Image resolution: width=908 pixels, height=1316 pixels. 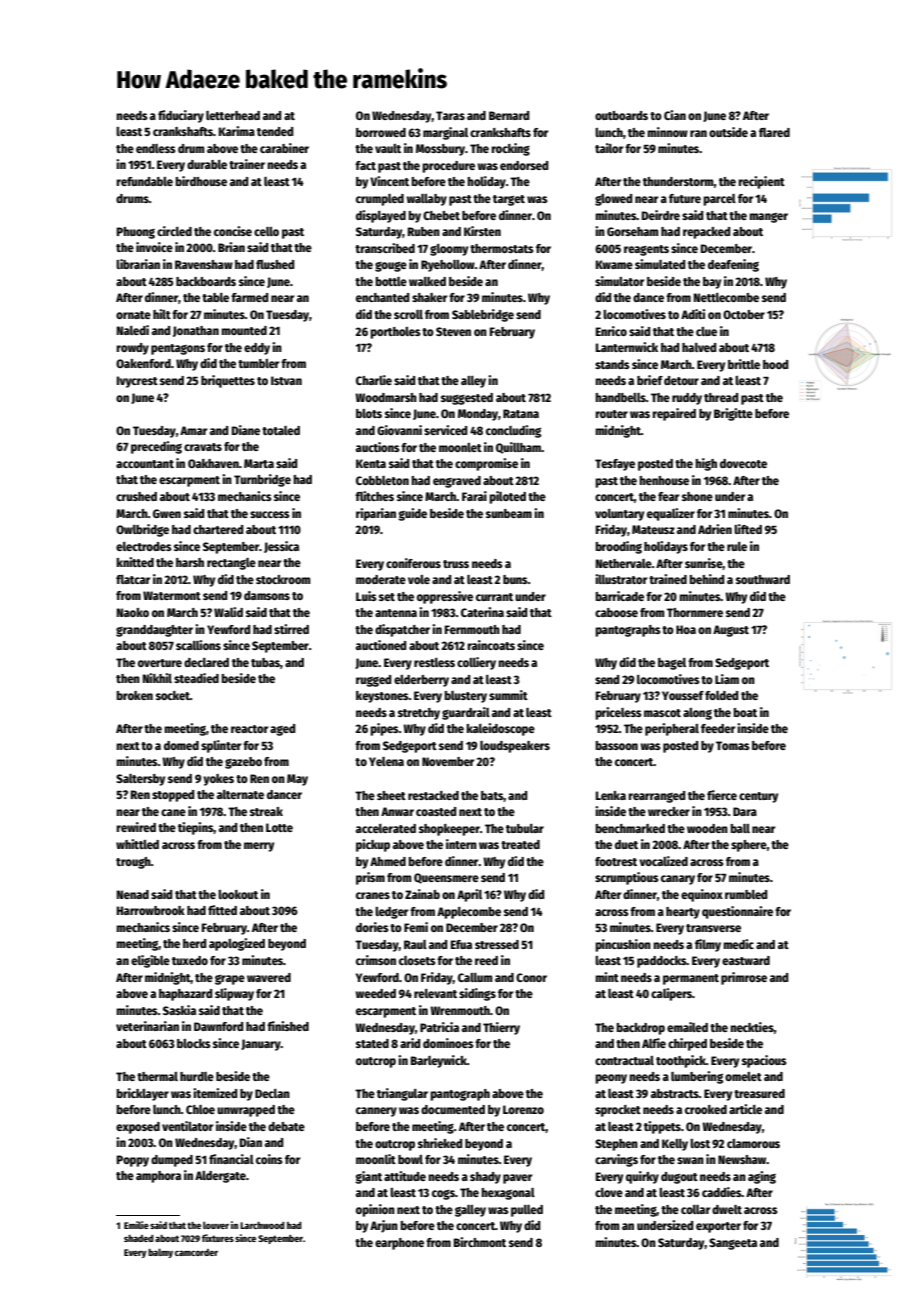 I want to click on earphone, so click(x=399, y=1244).
